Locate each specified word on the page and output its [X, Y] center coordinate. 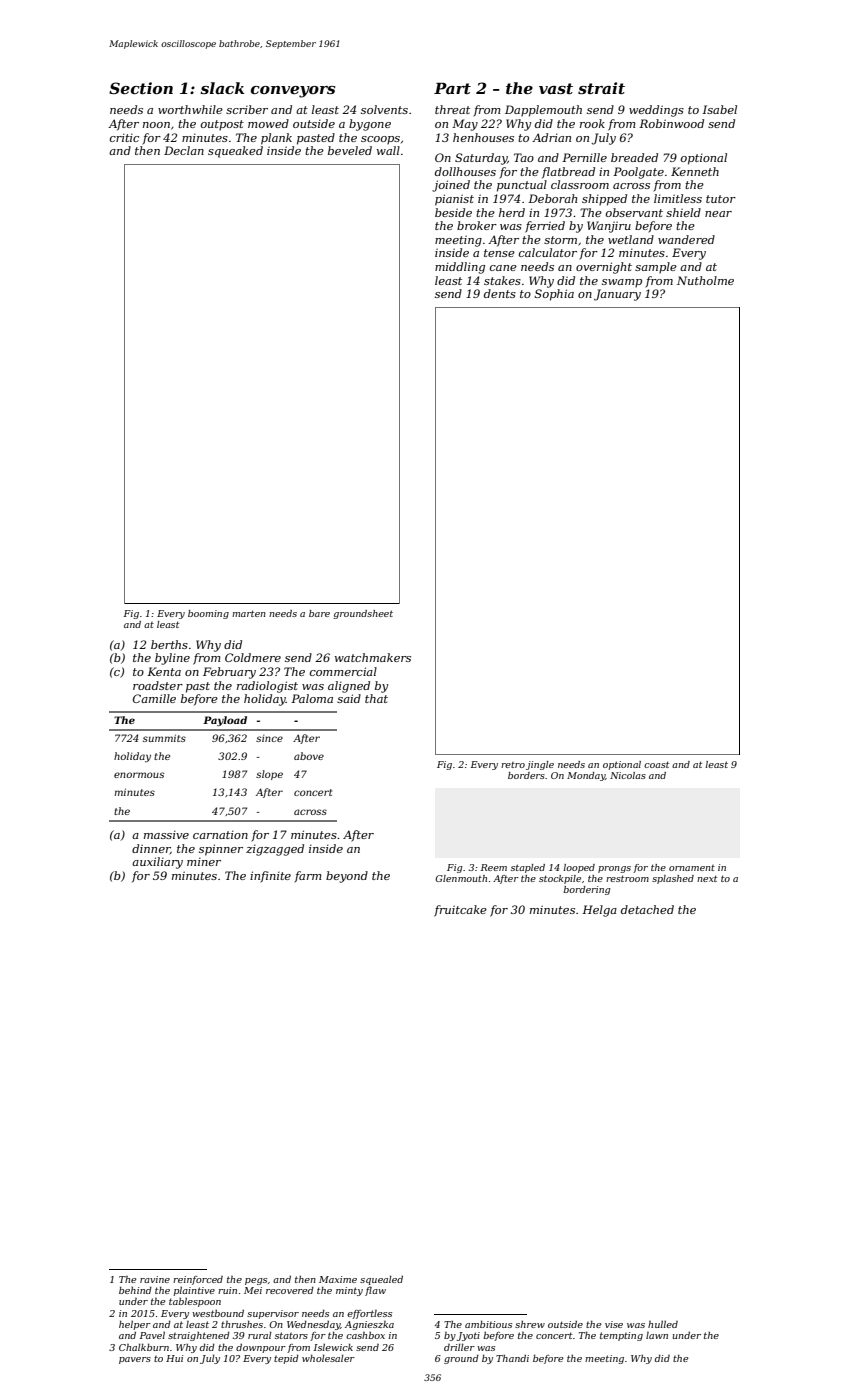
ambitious [488, 1324]
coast [656, 764]
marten [249, 613]
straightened [199, 1336]
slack [222, 88]
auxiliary [157, 863]
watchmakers [373, 657]
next [707, 878]
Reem [494, 867]
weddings [656, 111]
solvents [384, 109]
